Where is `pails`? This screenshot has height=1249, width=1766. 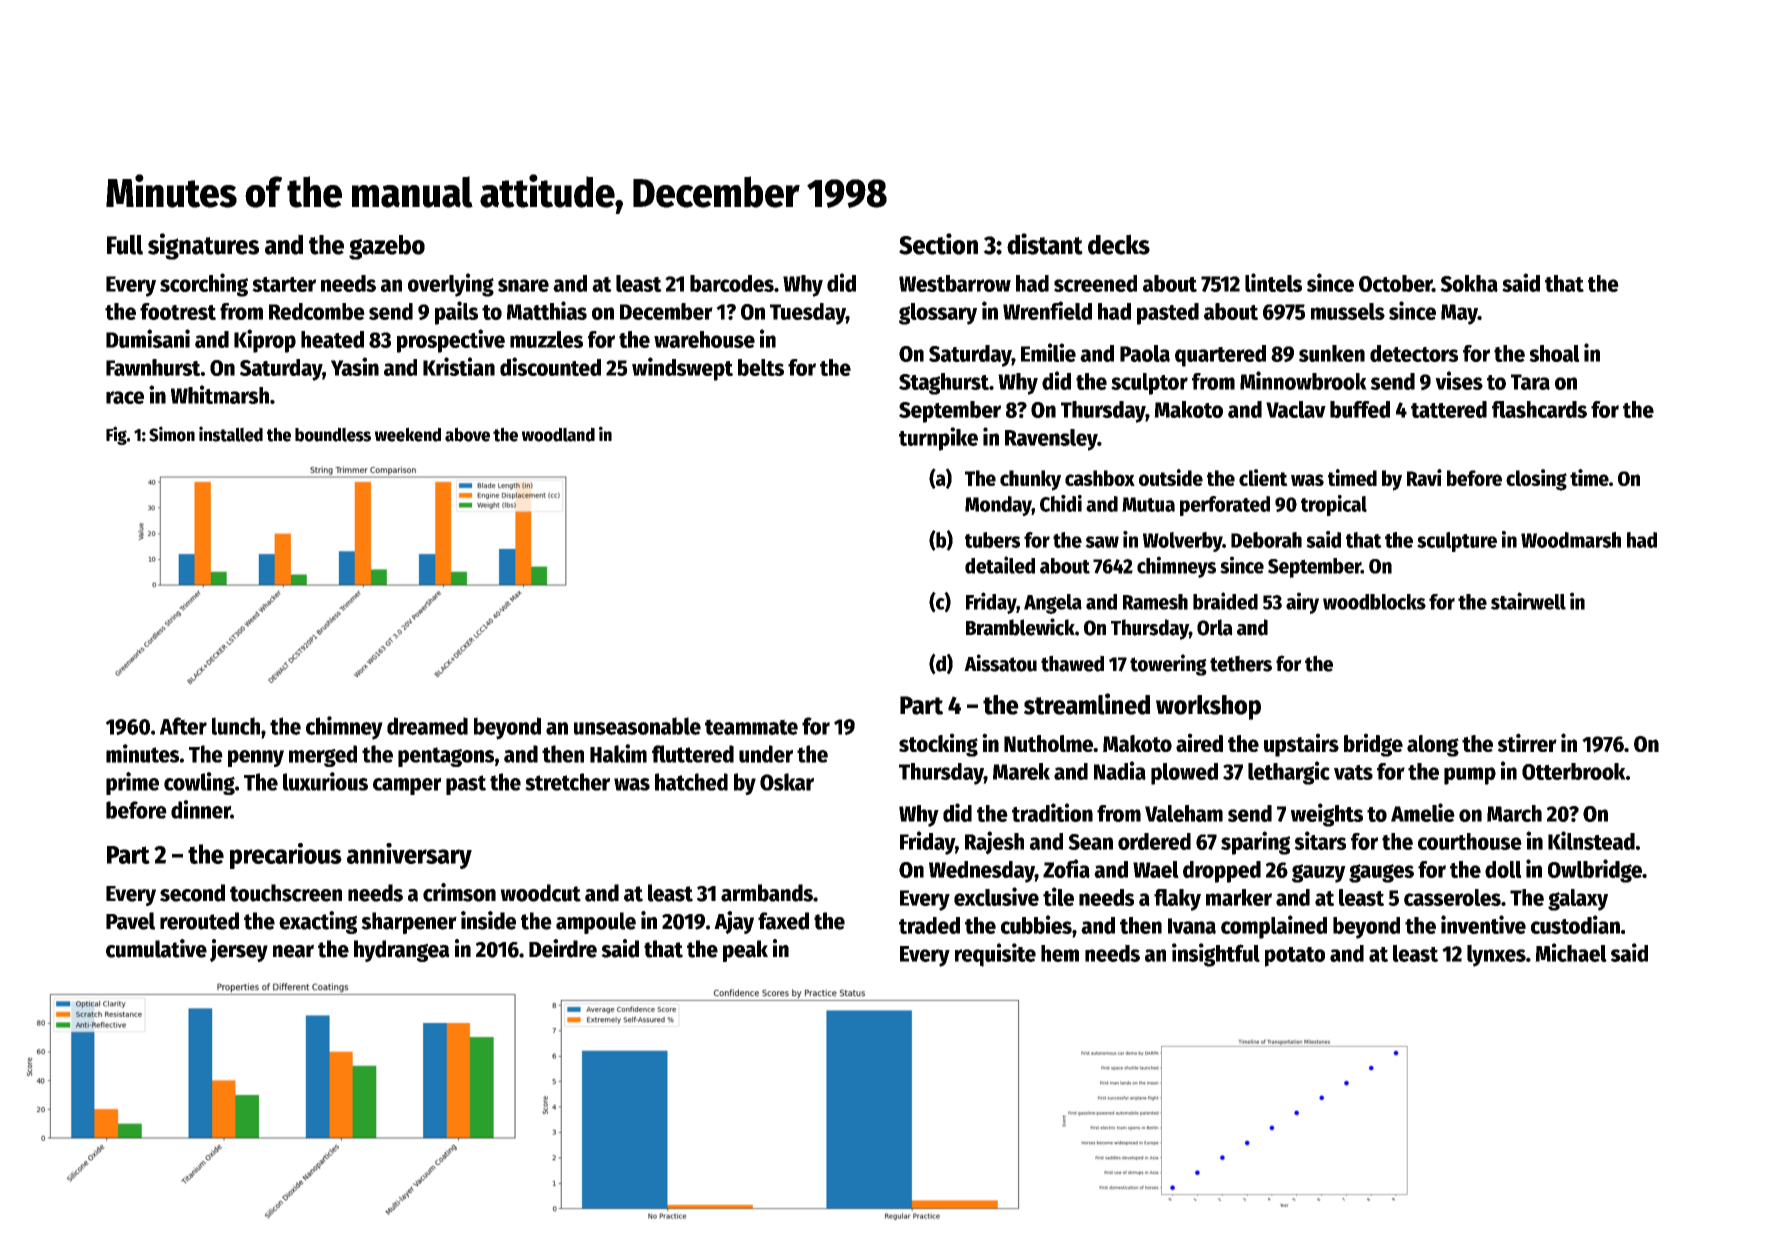 pails is located at coordinates (456, 313).
